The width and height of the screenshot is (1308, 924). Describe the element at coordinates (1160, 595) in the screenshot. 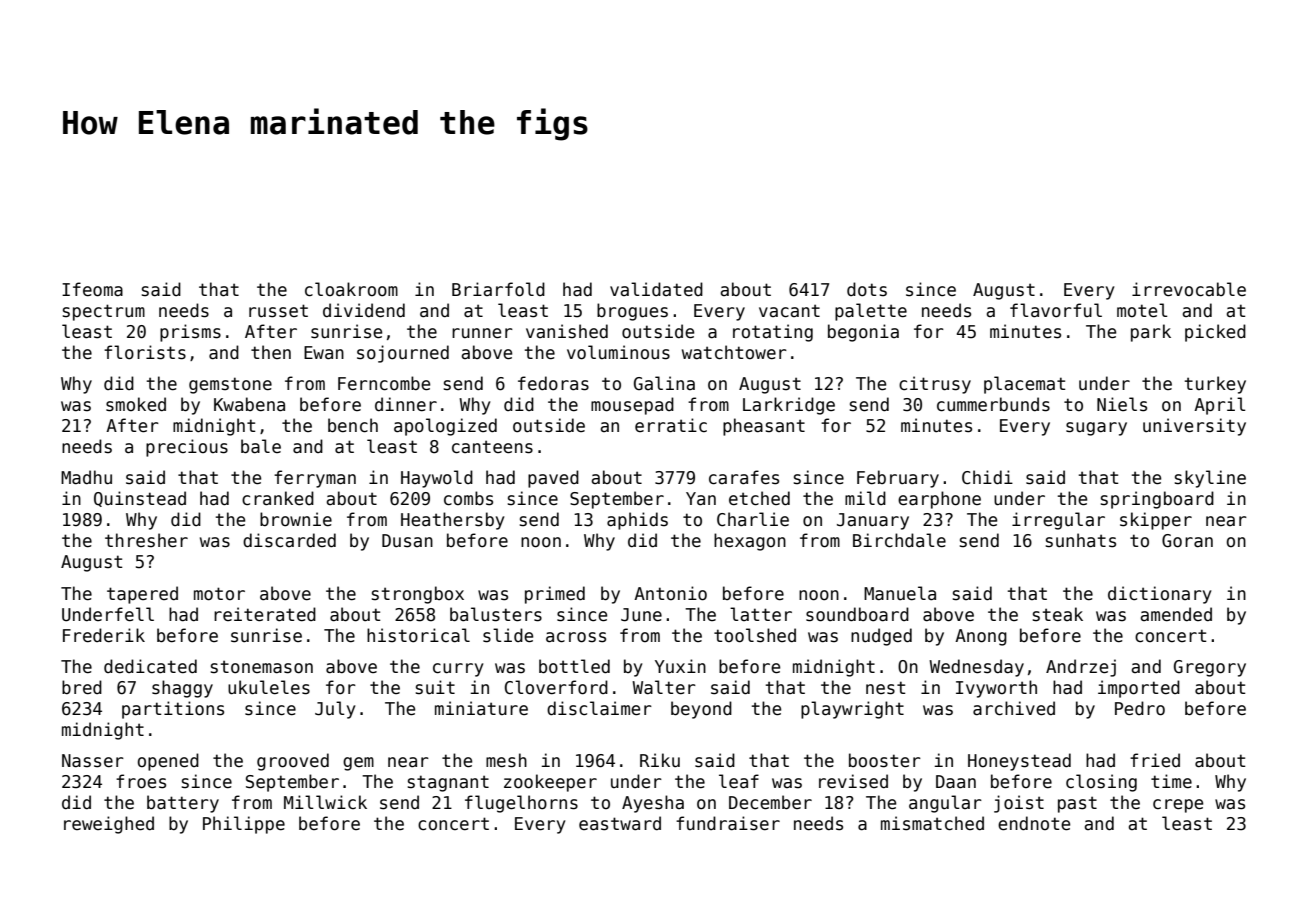

I see `dictionary` at that location.
